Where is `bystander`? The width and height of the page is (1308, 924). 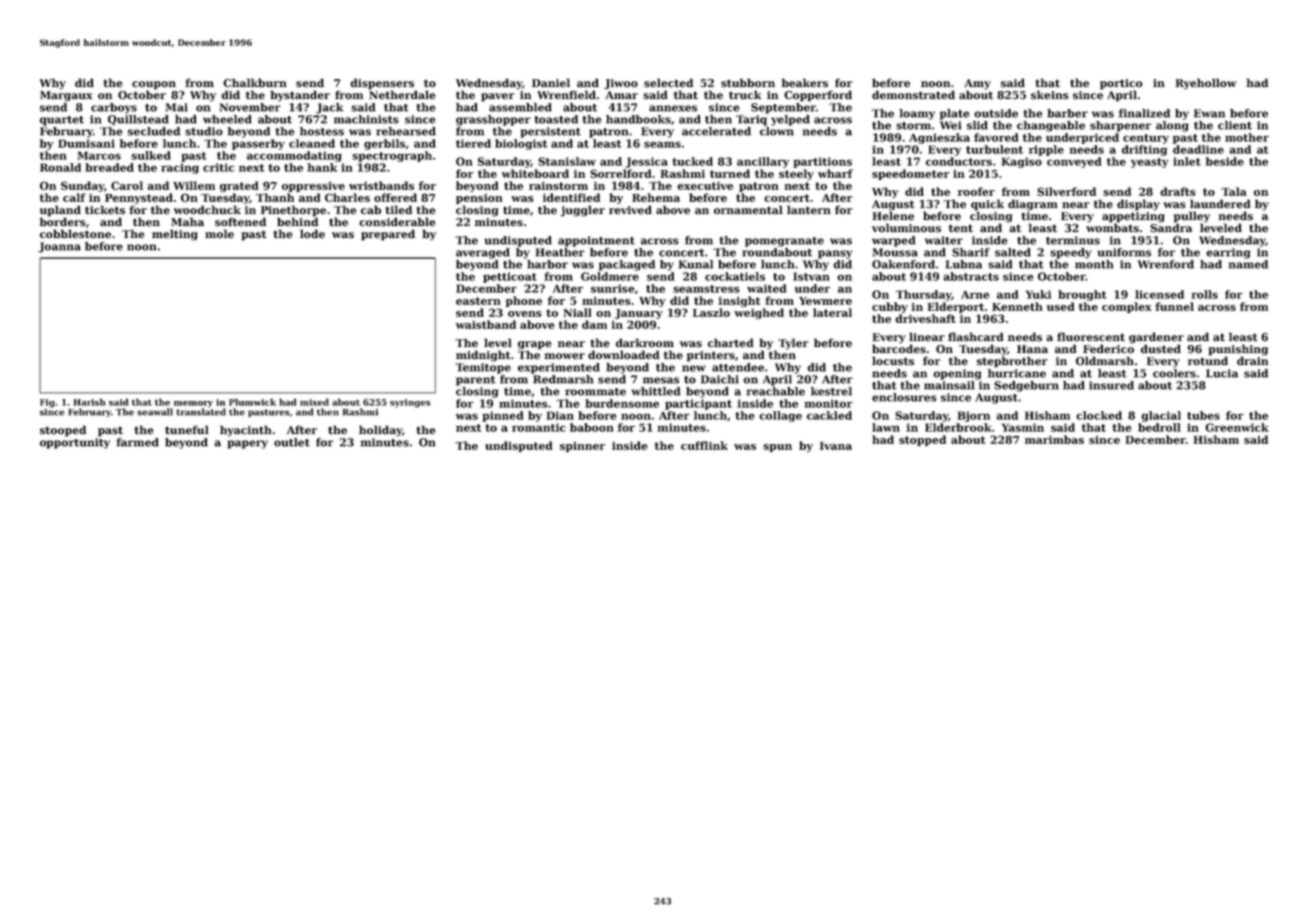 bystander is located at coordinates (300, 96).
